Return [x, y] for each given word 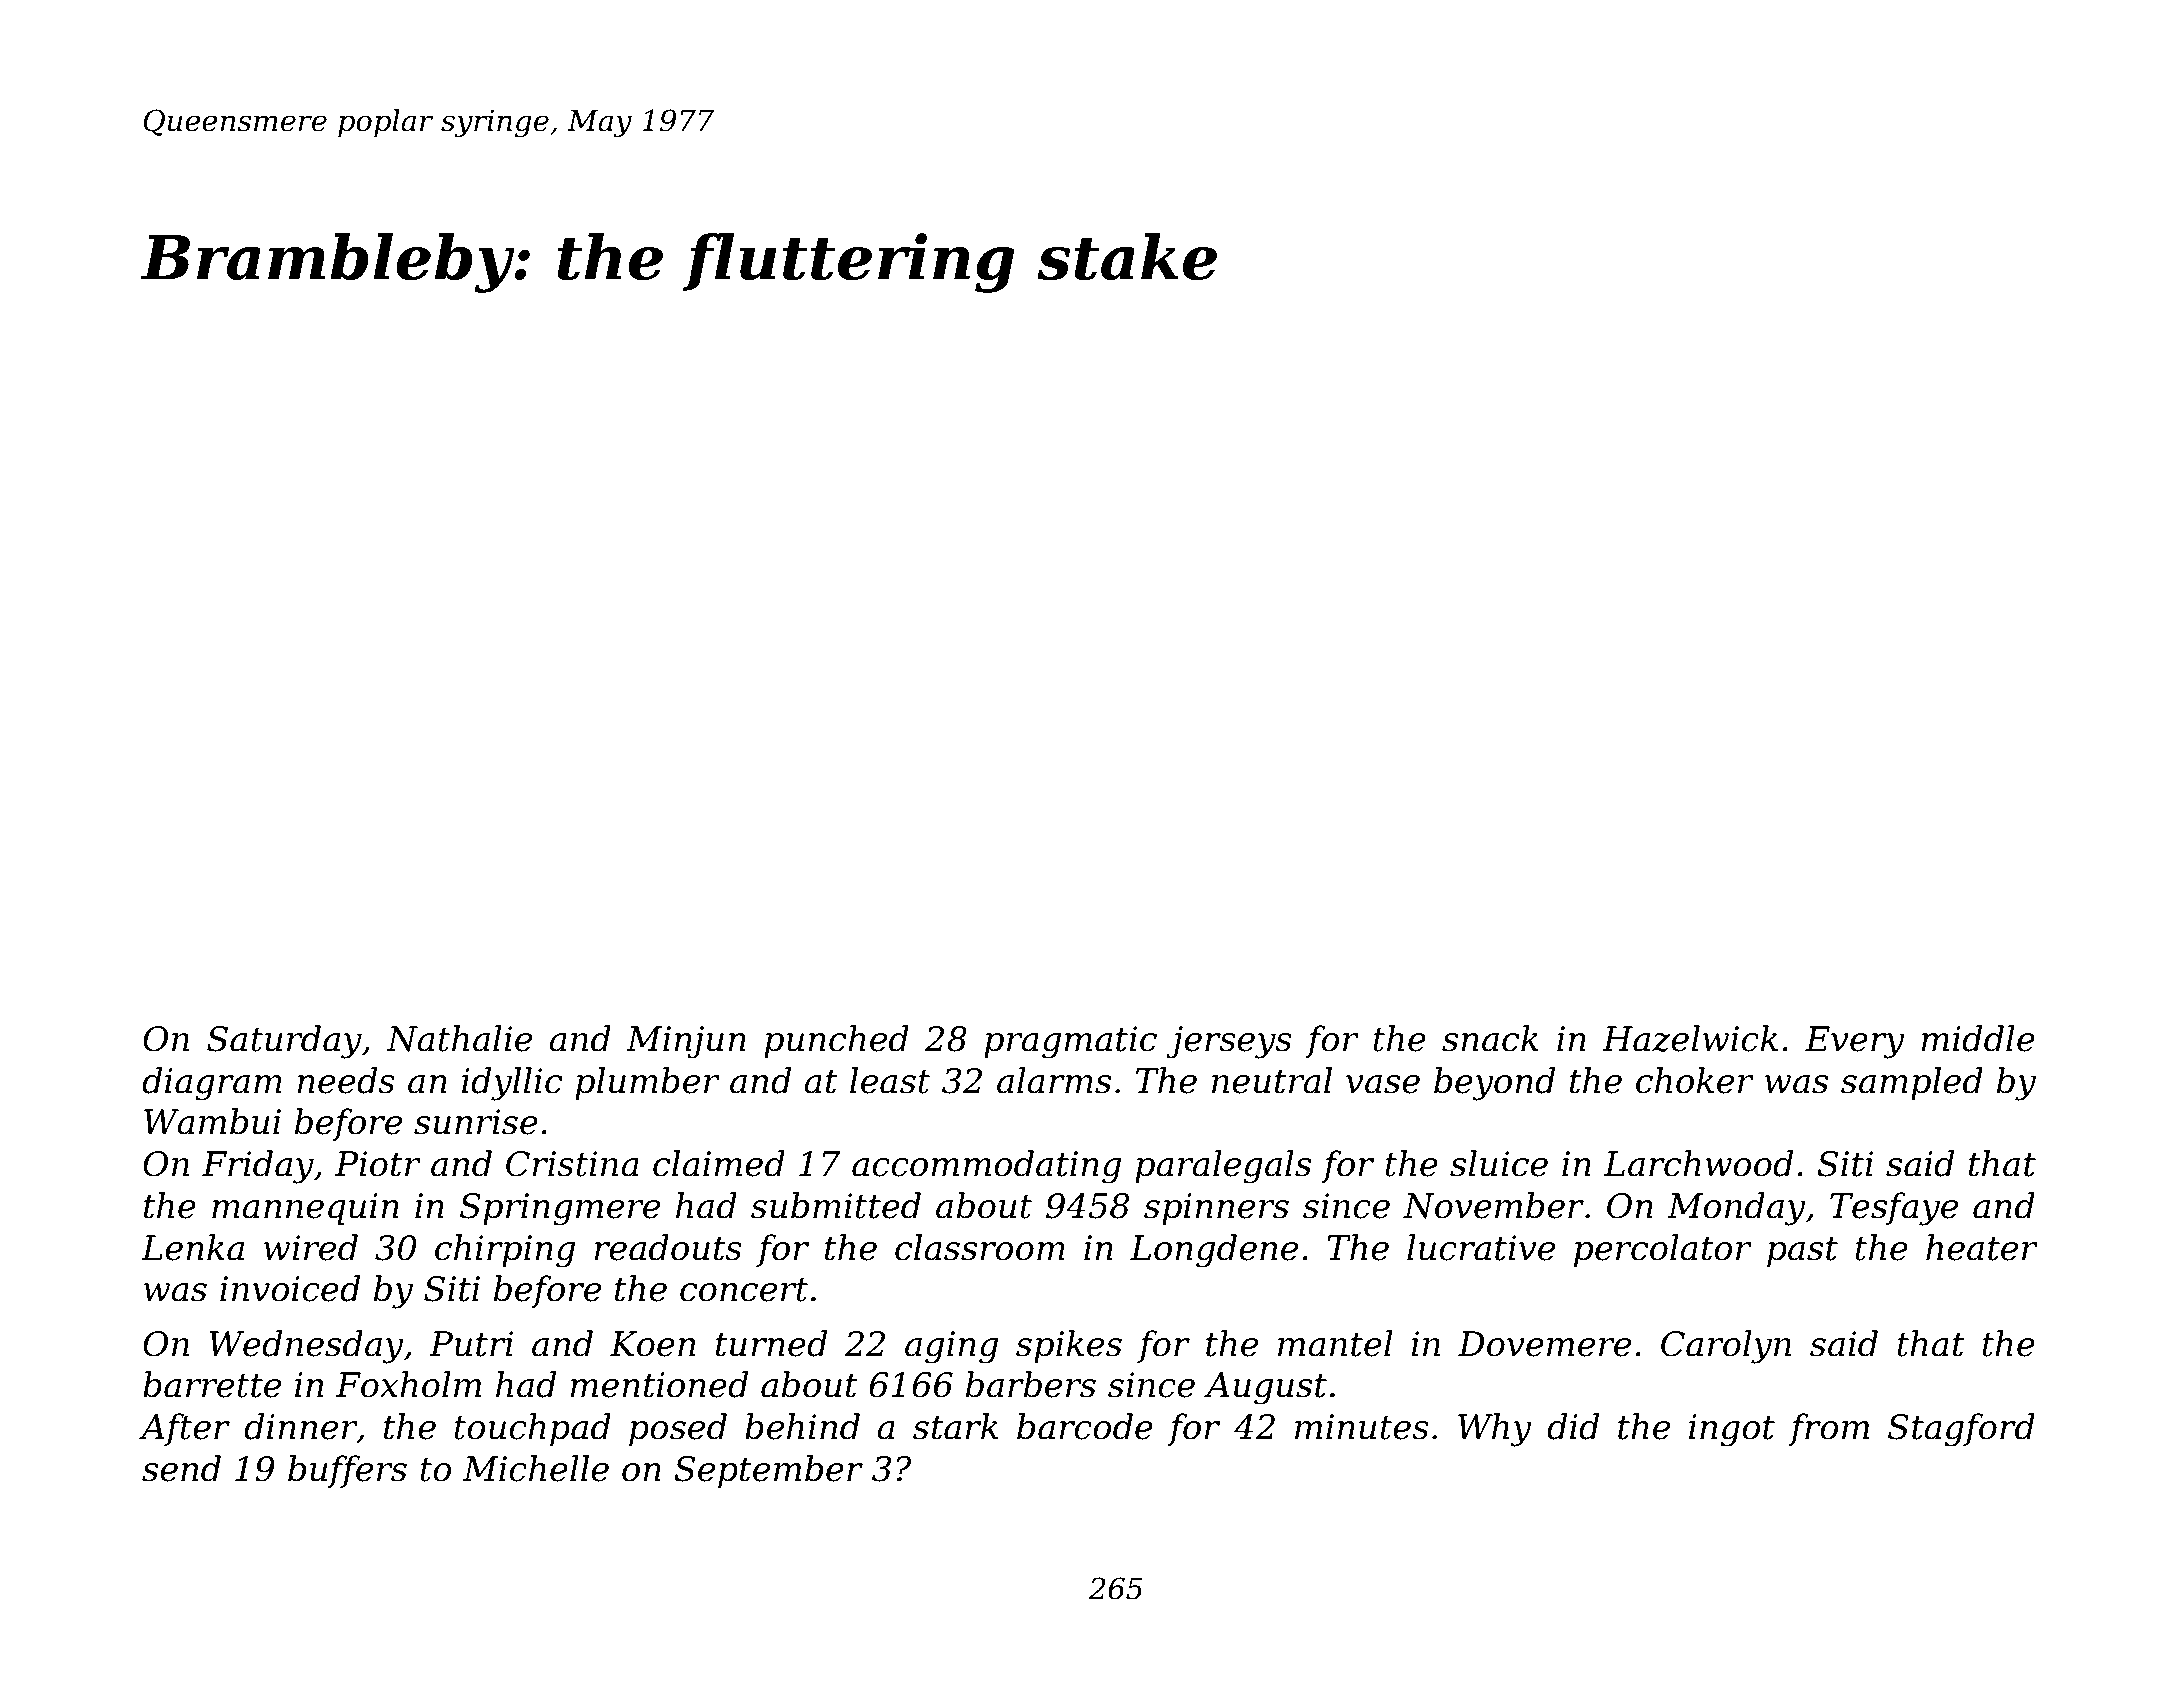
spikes [1069, 1346]
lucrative [1481, 1247]
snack [1490, 1038]
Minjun [686, 1042]
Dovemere [1544, 1344]
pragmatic [1070, 1042]
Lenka [192, 1247]
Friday [258, 1167]
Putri [471, 1344]
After [184, 1429]
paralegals [1223, 1167]
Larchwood [1698, 1163]
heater [1982, 1247]
